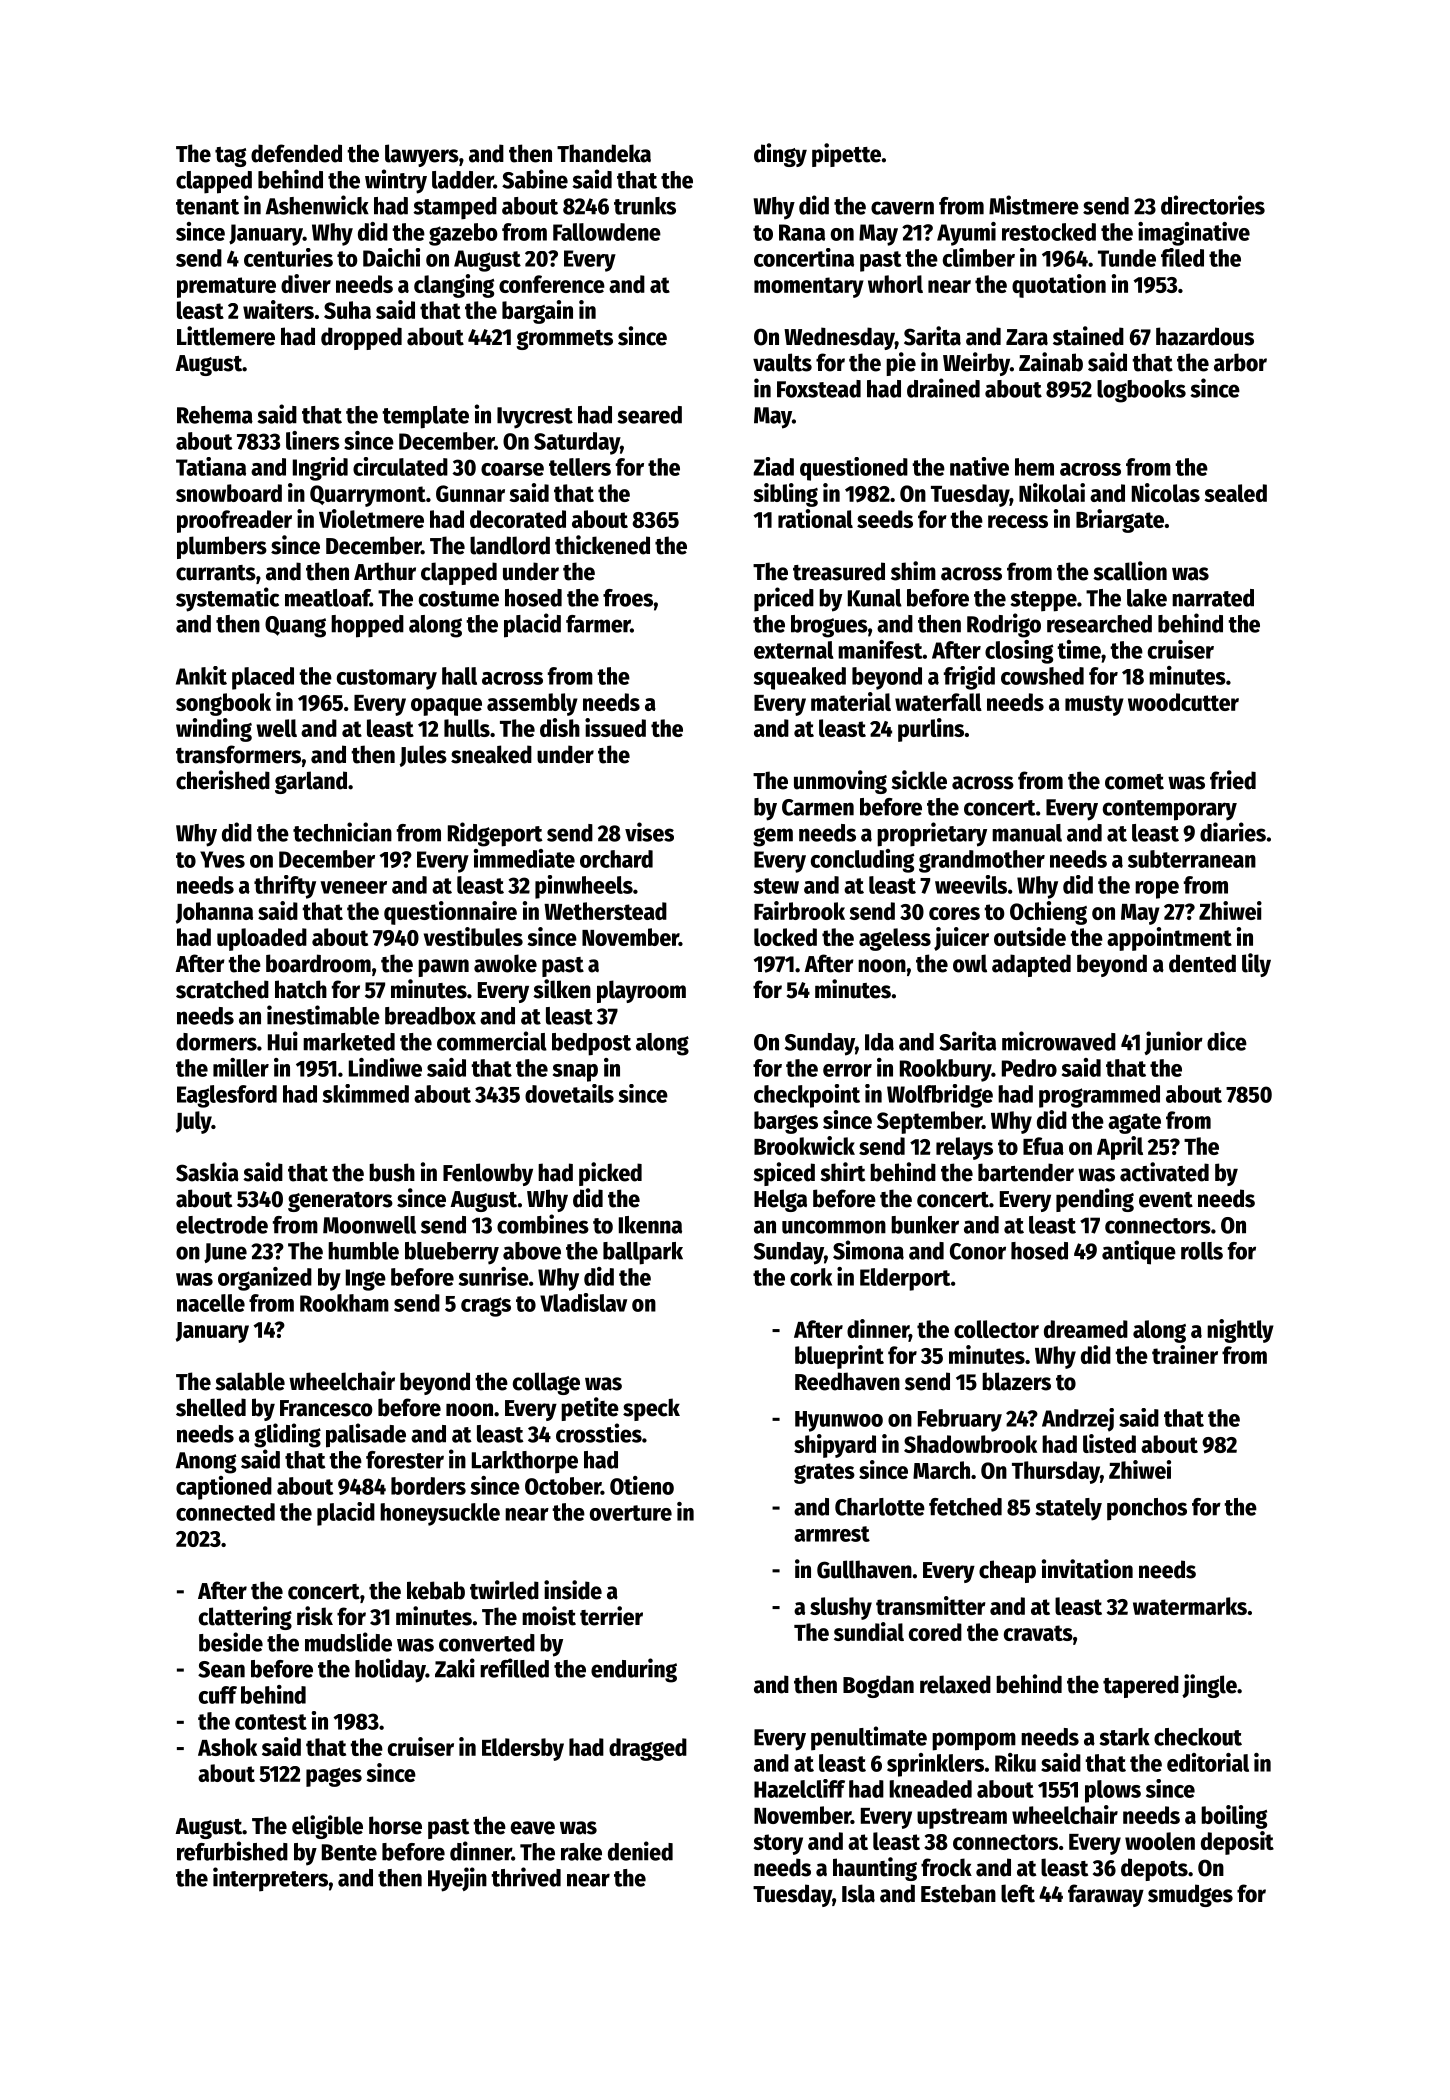 This screenshot has height=2100, width=1450. Describe the element at coordinates (1029, 1068) in the screenshot. I see `Pedro` at that location.
